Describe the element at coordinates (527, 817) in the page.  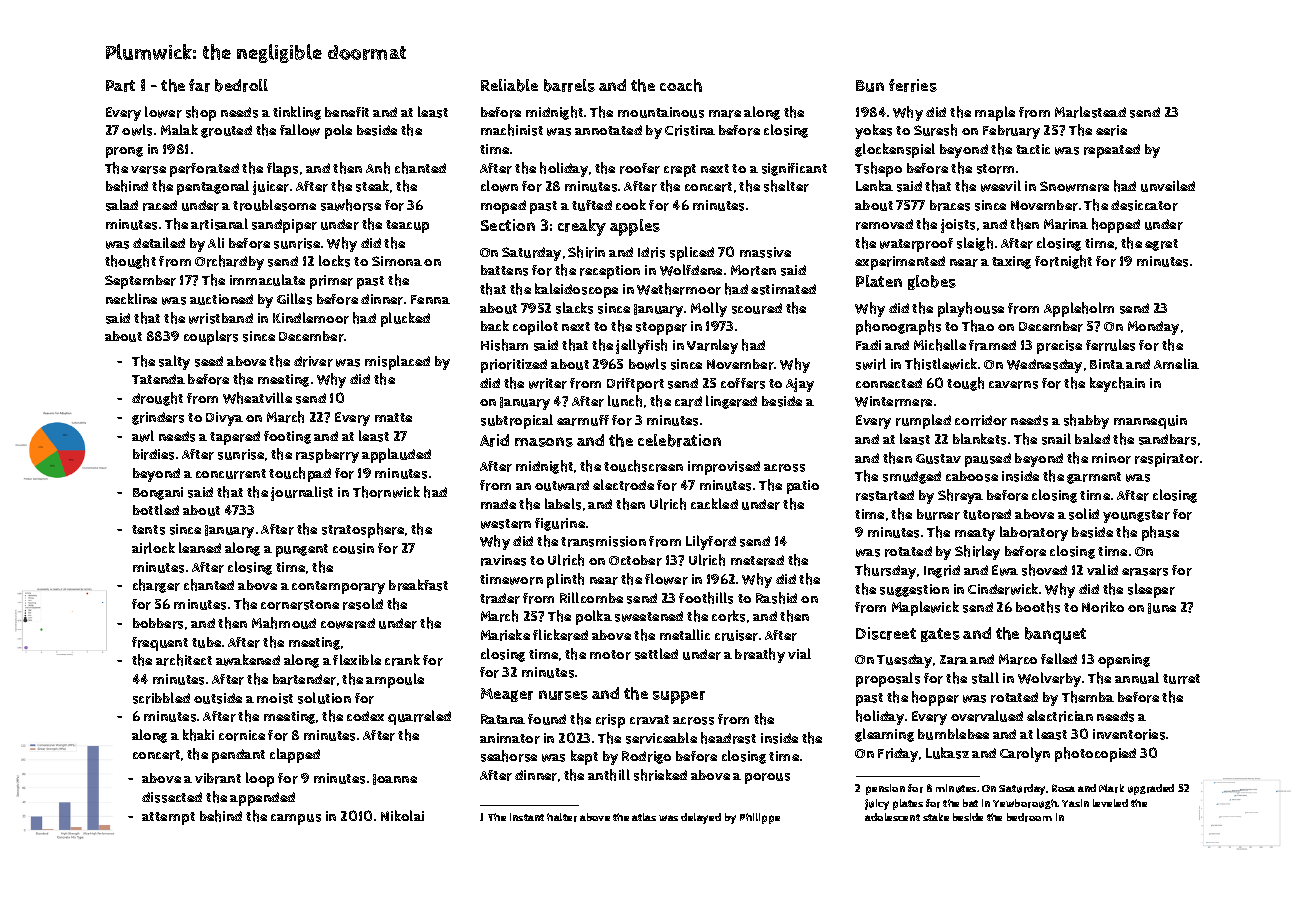
I see `instant` at that location.
